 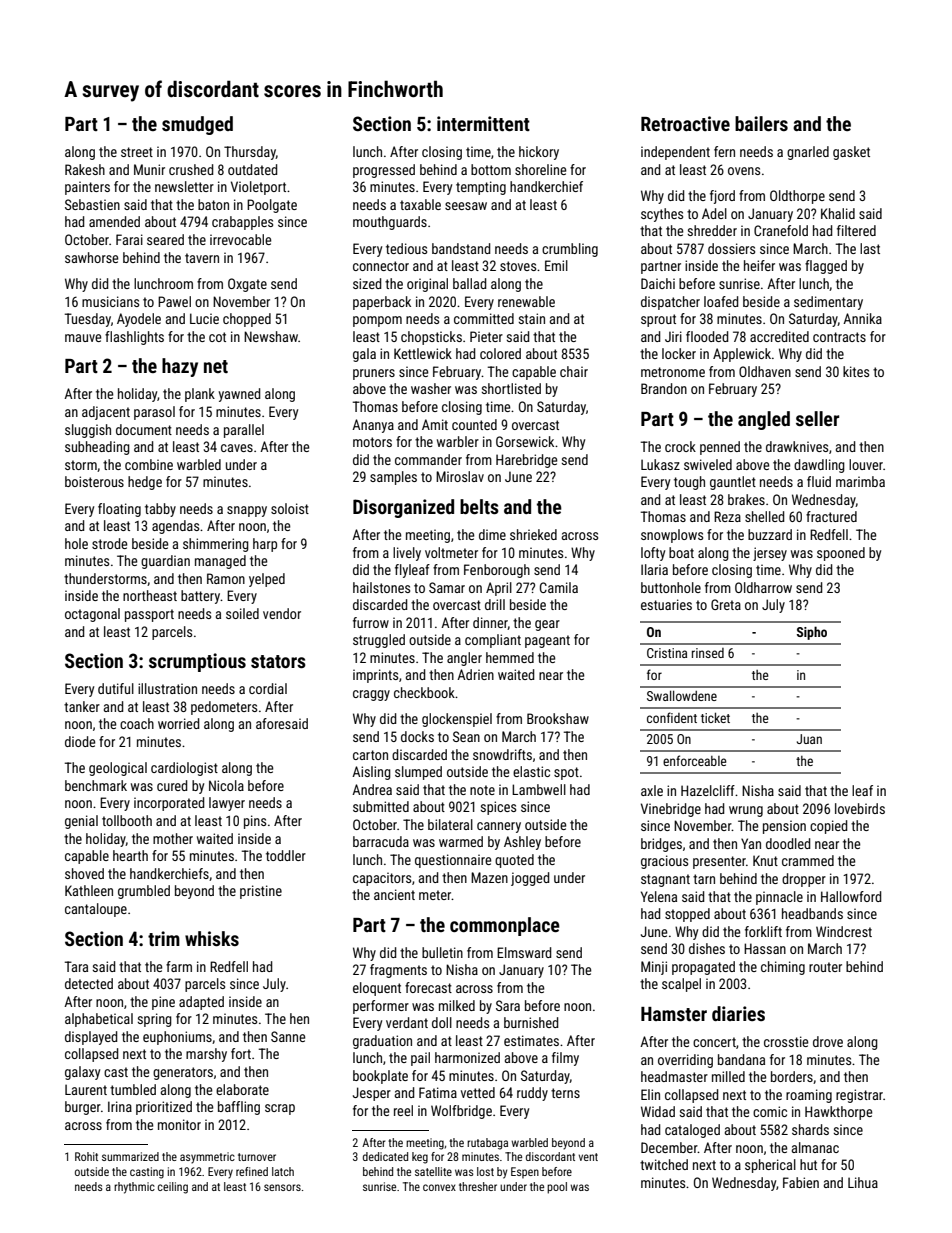 What do you see at coordinates (720, 448) in the document?
I see `penned` at bounding box center [720, 448].
